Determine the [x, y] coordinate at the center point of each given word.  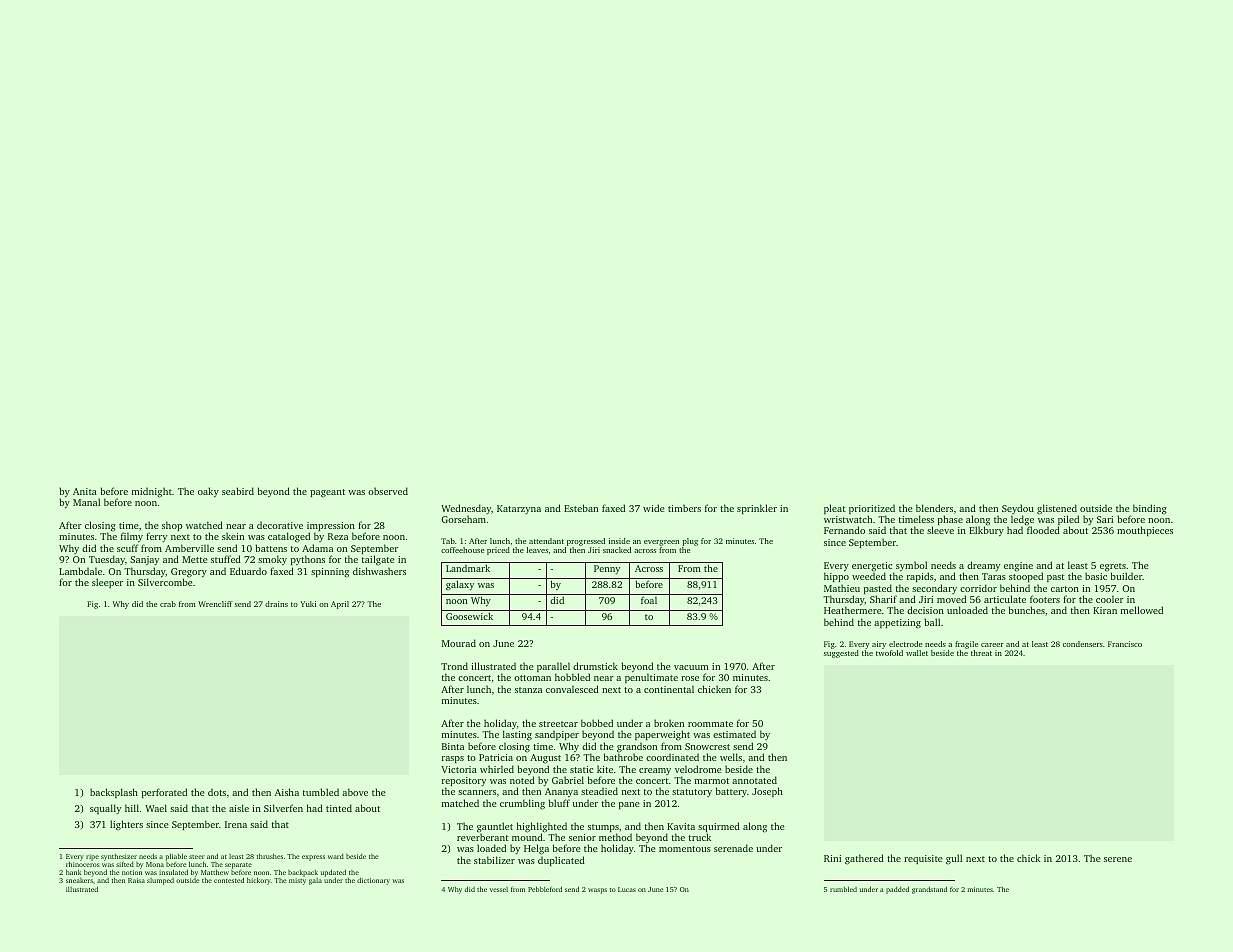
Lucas [627, 889]
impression [331, 526]
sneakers [79, 880]
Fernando [844, 530]
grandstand [929, 890]
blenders [934, 508]
